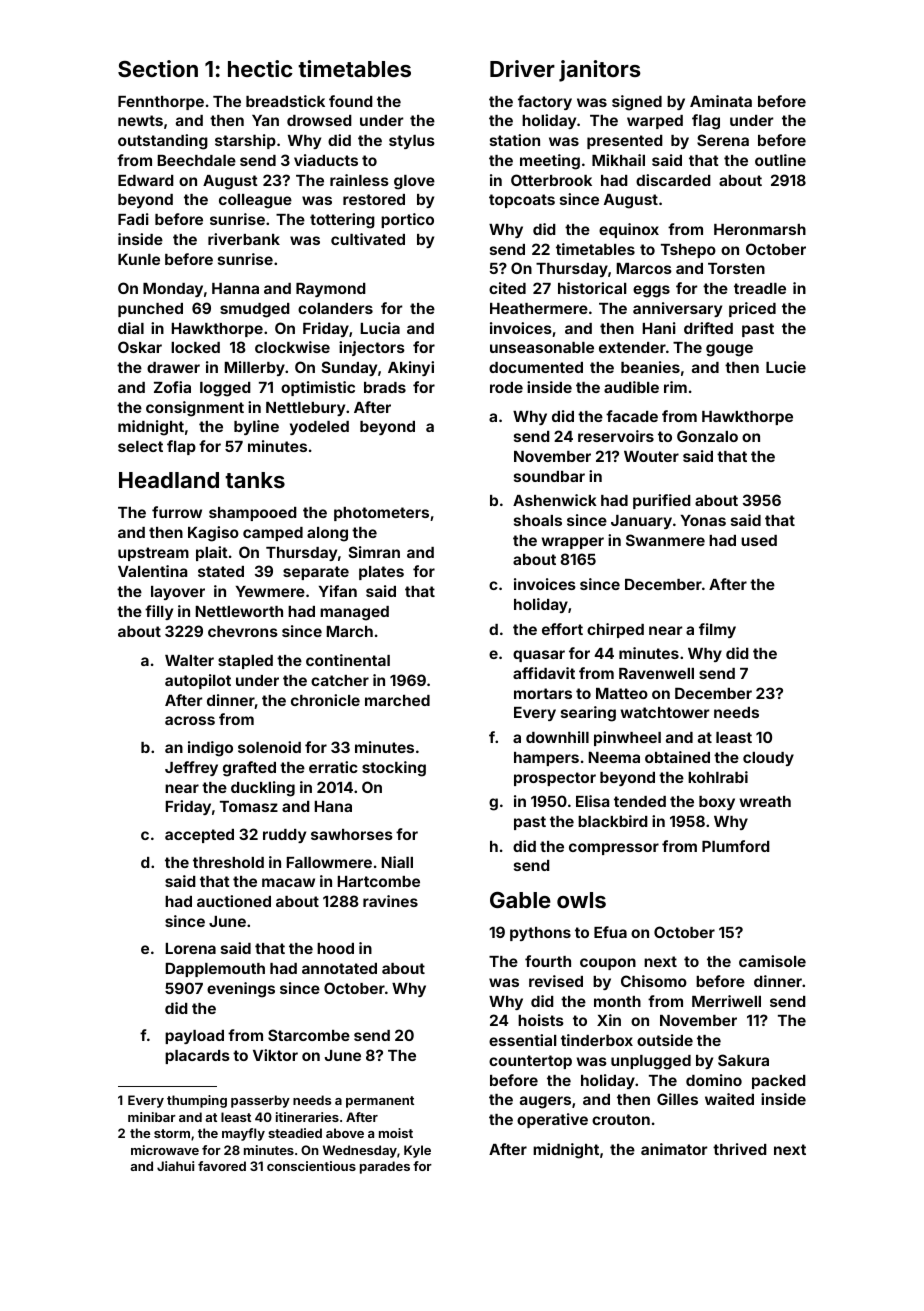 This screenshot has width=924, height=1311. I want to click on hectic, so click(260, 68).
